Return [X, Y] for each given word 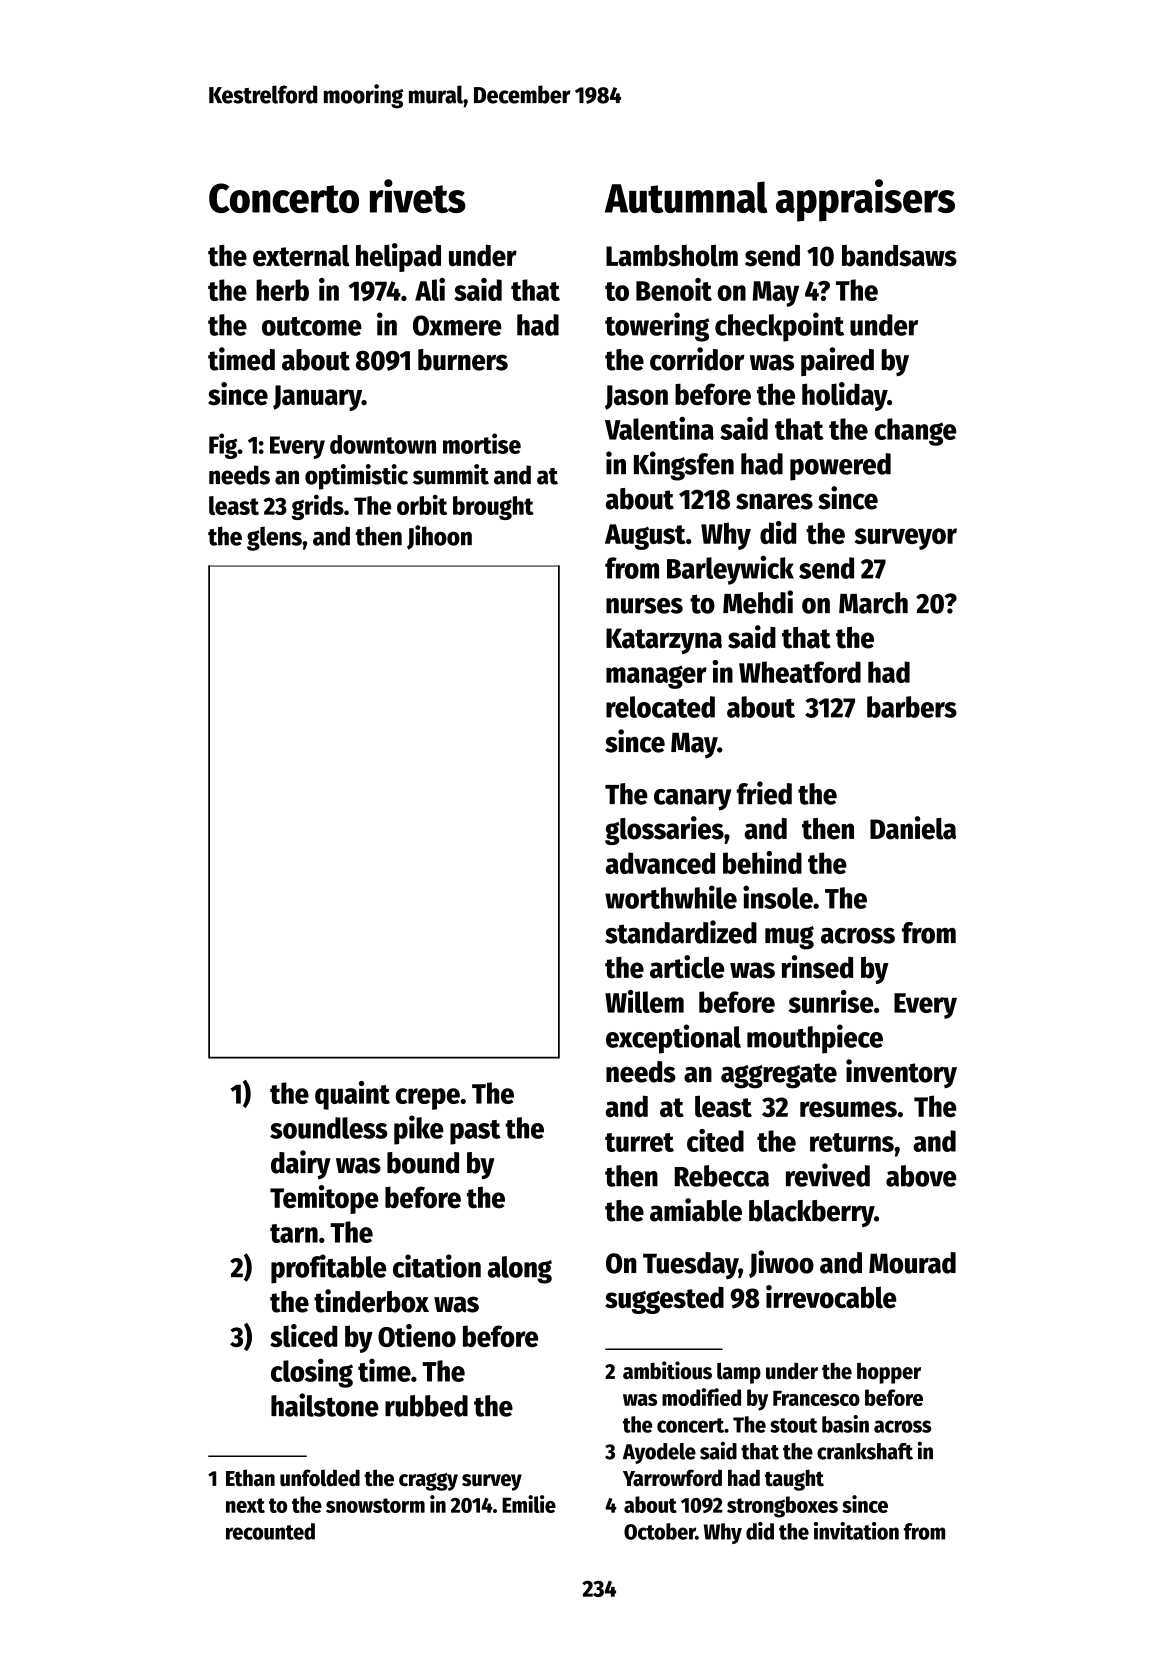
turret [639, 1142]
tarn [294, 1233]
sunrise [831, 1001]
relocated [660, 707]
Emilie [529, 1504]
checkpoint [779, 327]
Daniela [913, 828]
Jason [636, 397]
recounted [270, 1531]
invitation [856, 1531]
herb [282, 290]
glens [274, 538]
